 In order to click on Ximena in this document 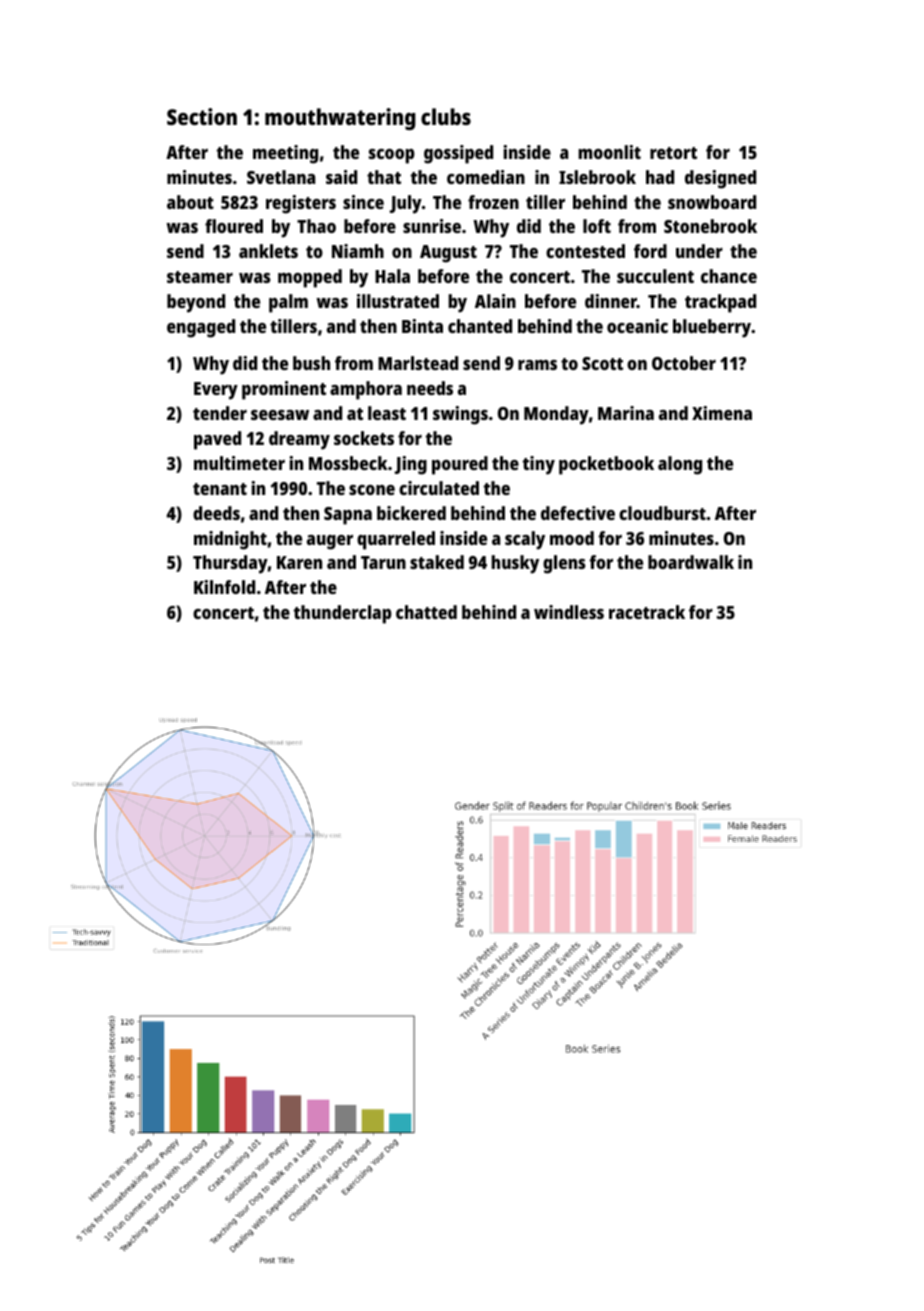, I will do `click(722, 413)`.
